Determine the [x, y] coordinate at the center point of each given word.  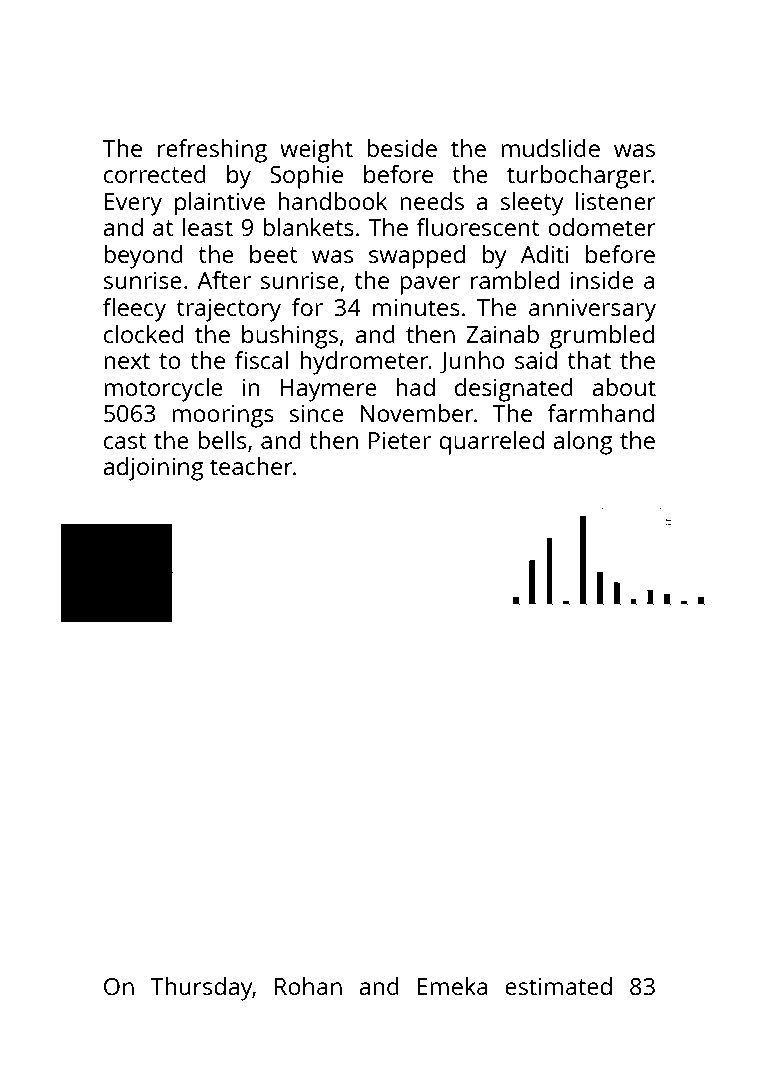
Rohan [308, 986]
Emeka [452, 986]
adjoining [153, 469]
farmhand [600, 413]
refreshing [212, 151]
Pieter [400, 440]
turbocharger [579, 177]
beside [402, 148]
